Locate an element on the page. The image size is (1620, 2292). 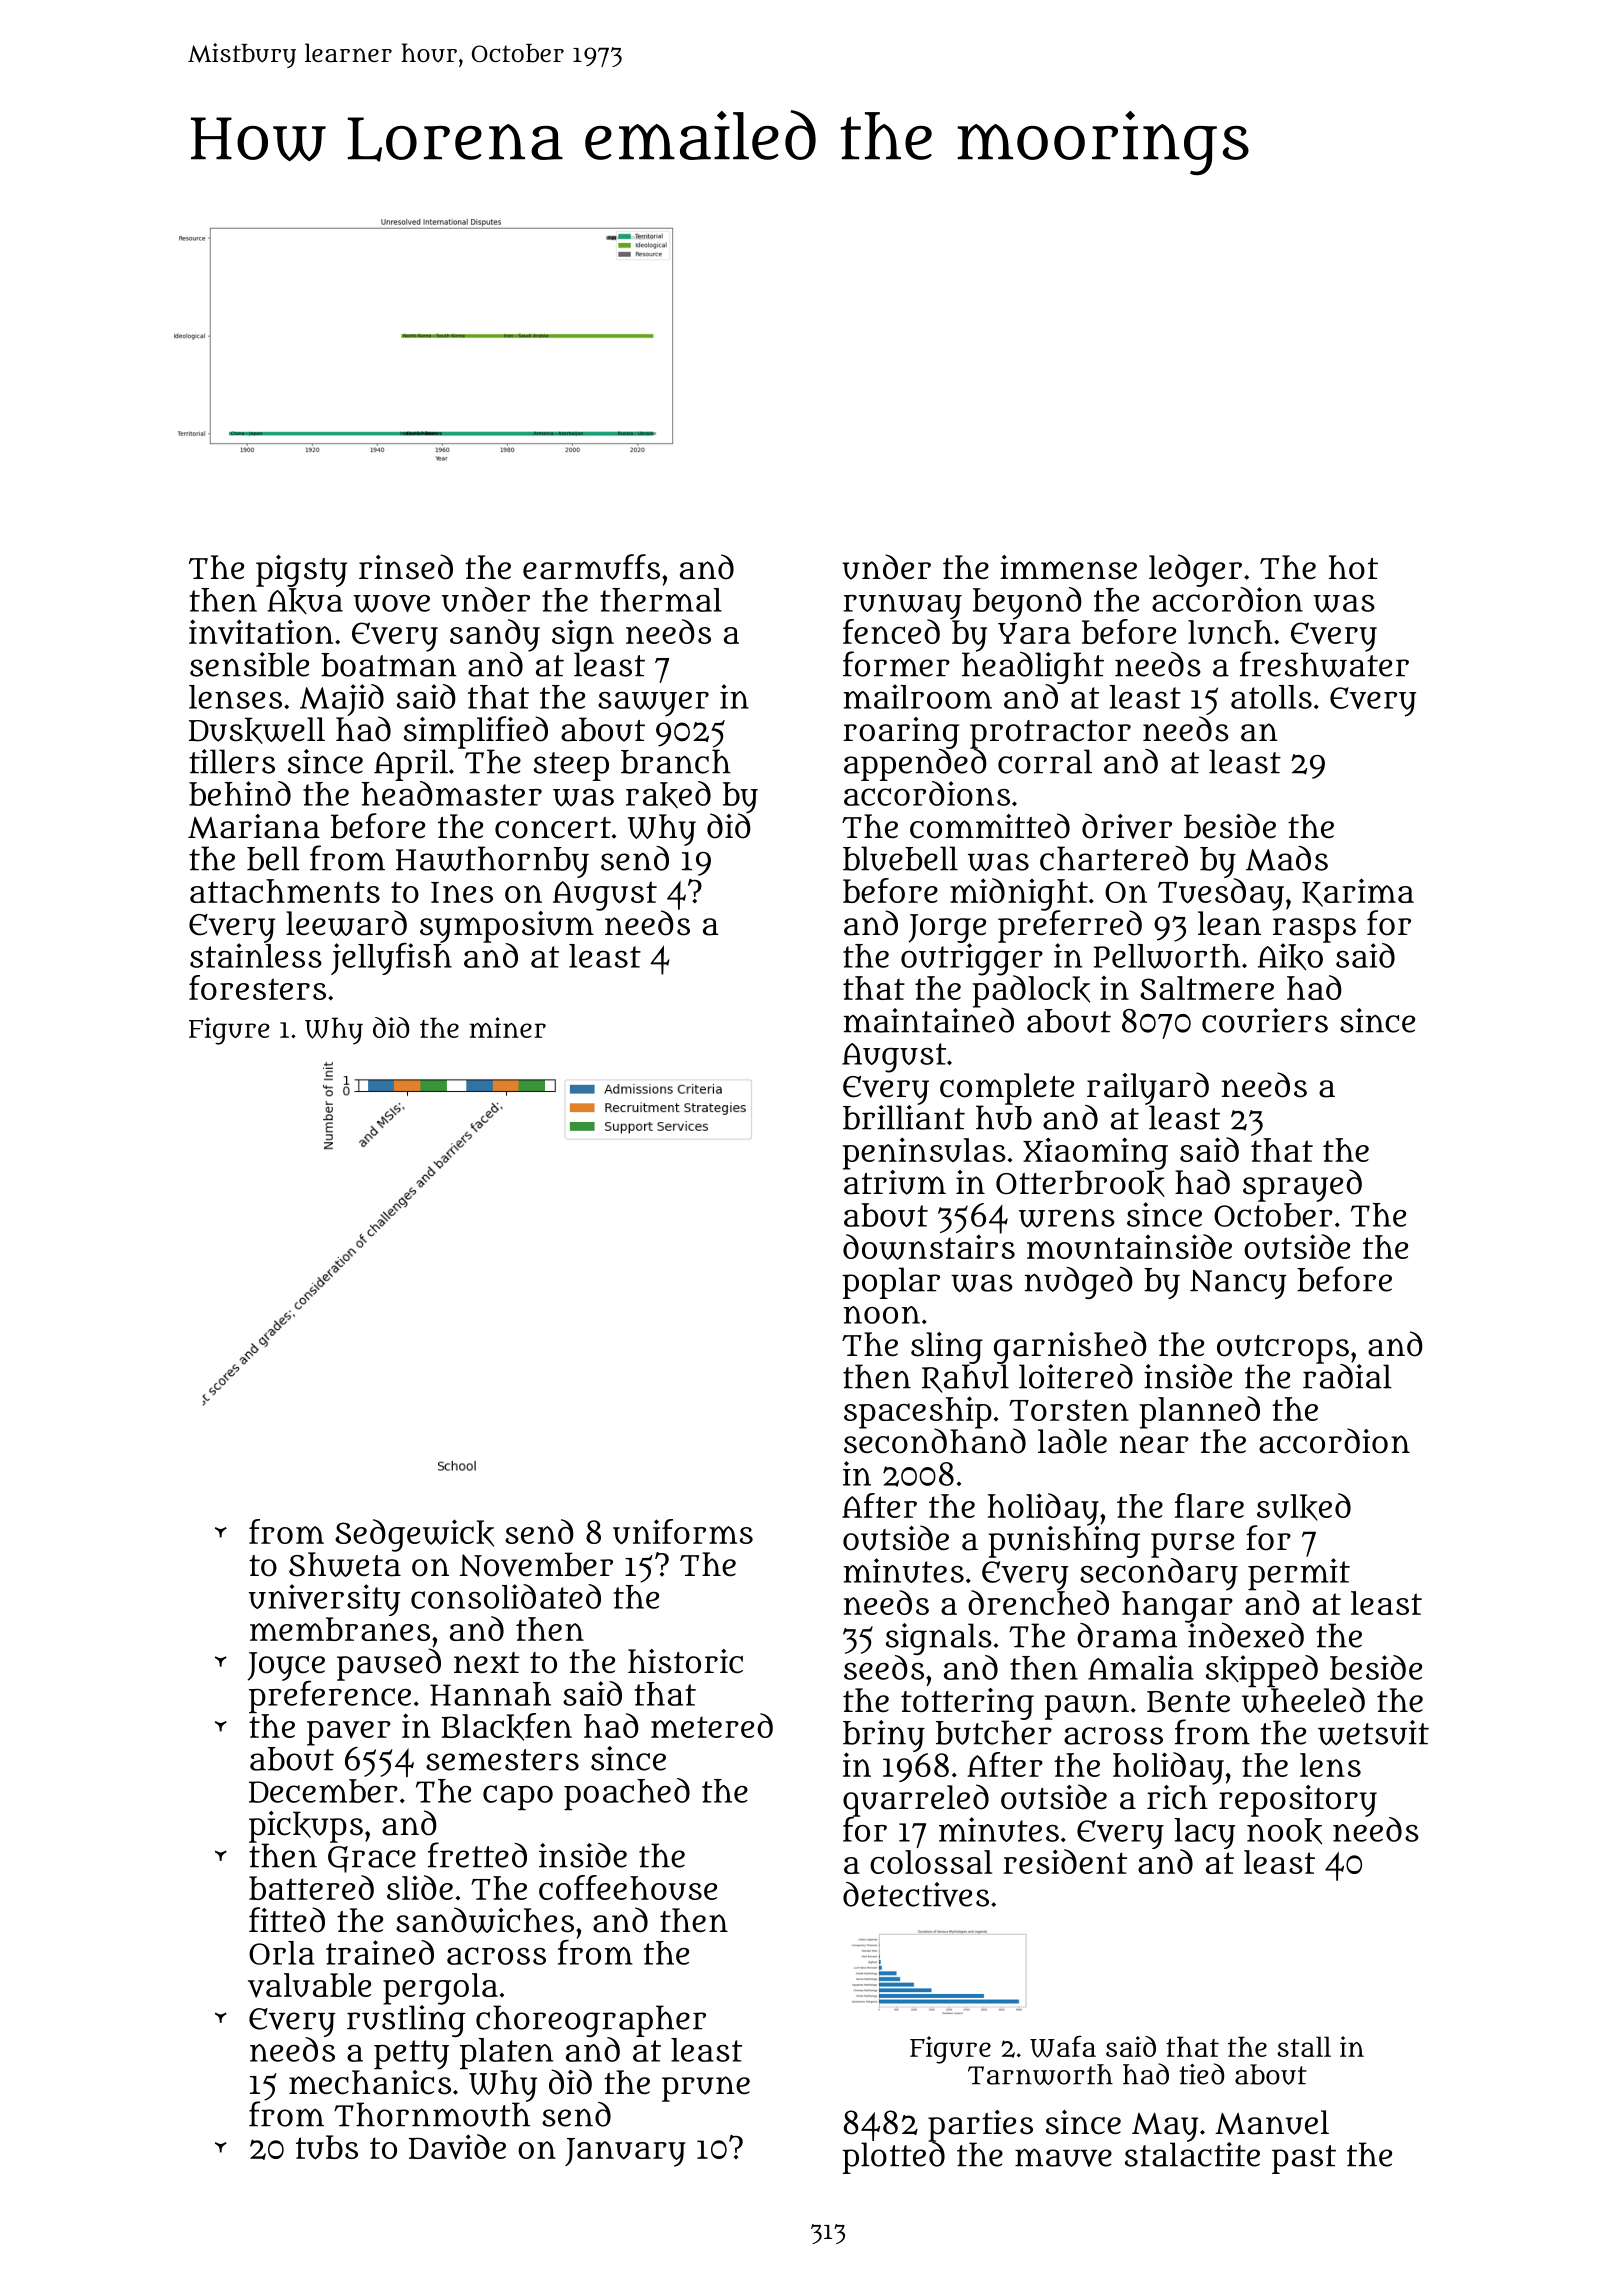
pigsty is located at coordinates (301, 571).
